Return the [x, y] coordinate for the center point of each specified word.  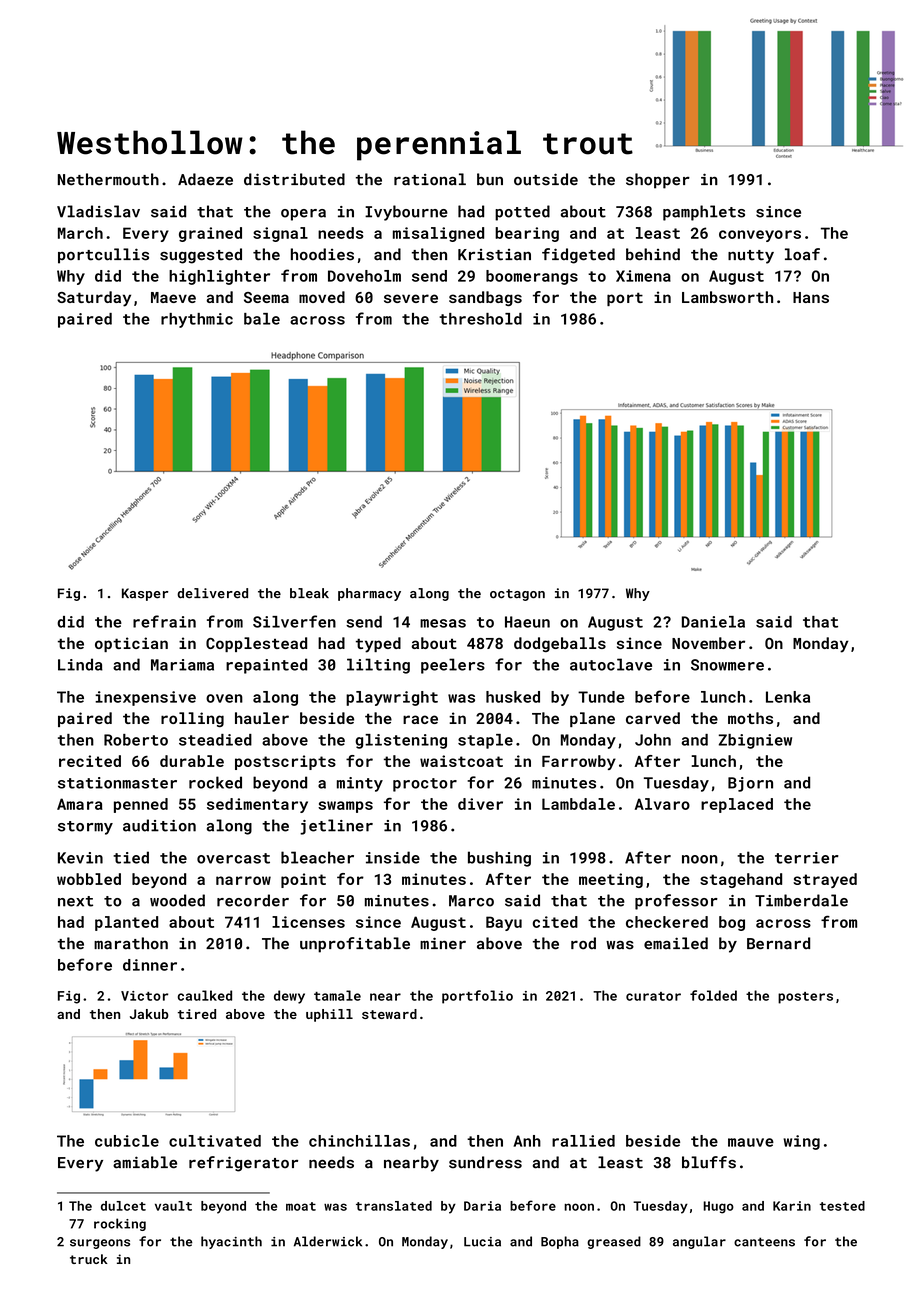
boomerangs [532, 277]
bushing [499, 859]
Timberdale [801, 900]
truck [89, 1259]
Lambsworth [727, 297]
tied [131, 857]
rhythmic [197, 320]
